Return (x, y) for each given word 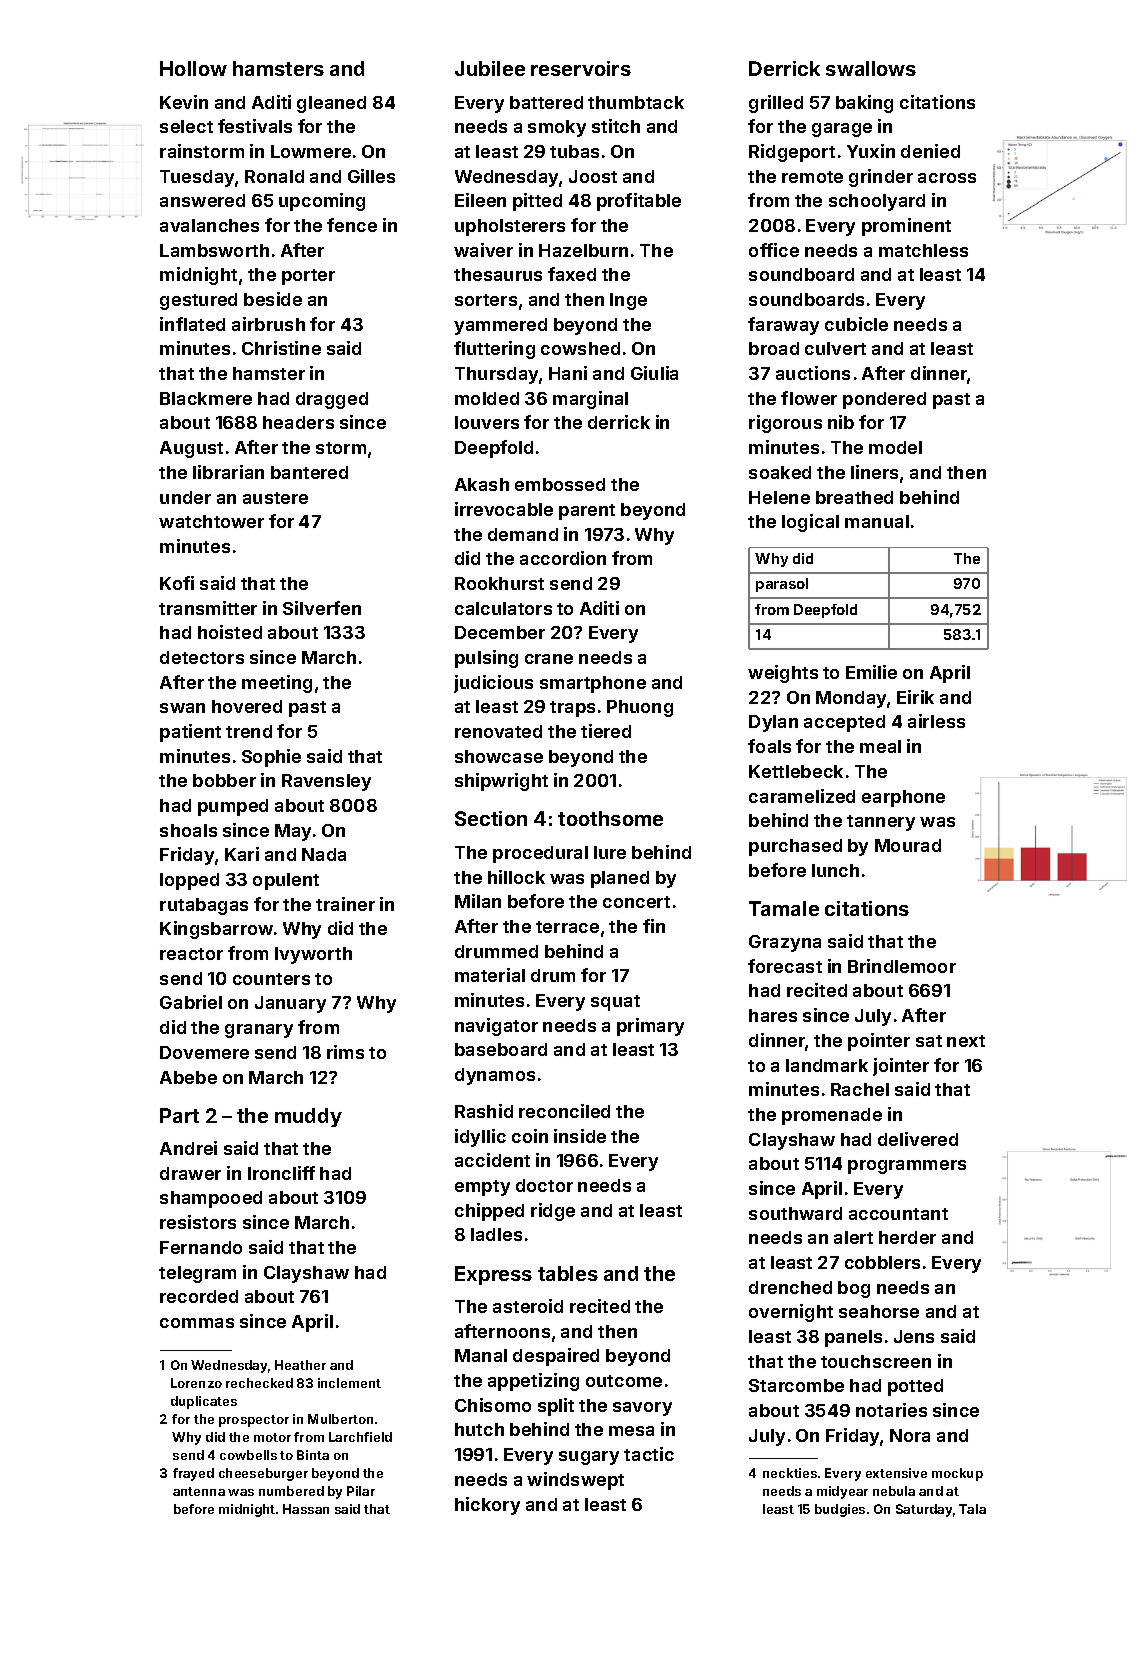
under (185, 497)
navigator (496, 1027)
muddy (308, 1117)
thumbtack (636, 102)
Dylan (773, 723)
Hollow (193, 68)
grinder (881, 178)
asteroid (528, 1306)
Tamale (784, 908)
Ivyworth (313, 955)
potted (915, 1387)
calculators (503, 608)
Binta (313, 1455)
